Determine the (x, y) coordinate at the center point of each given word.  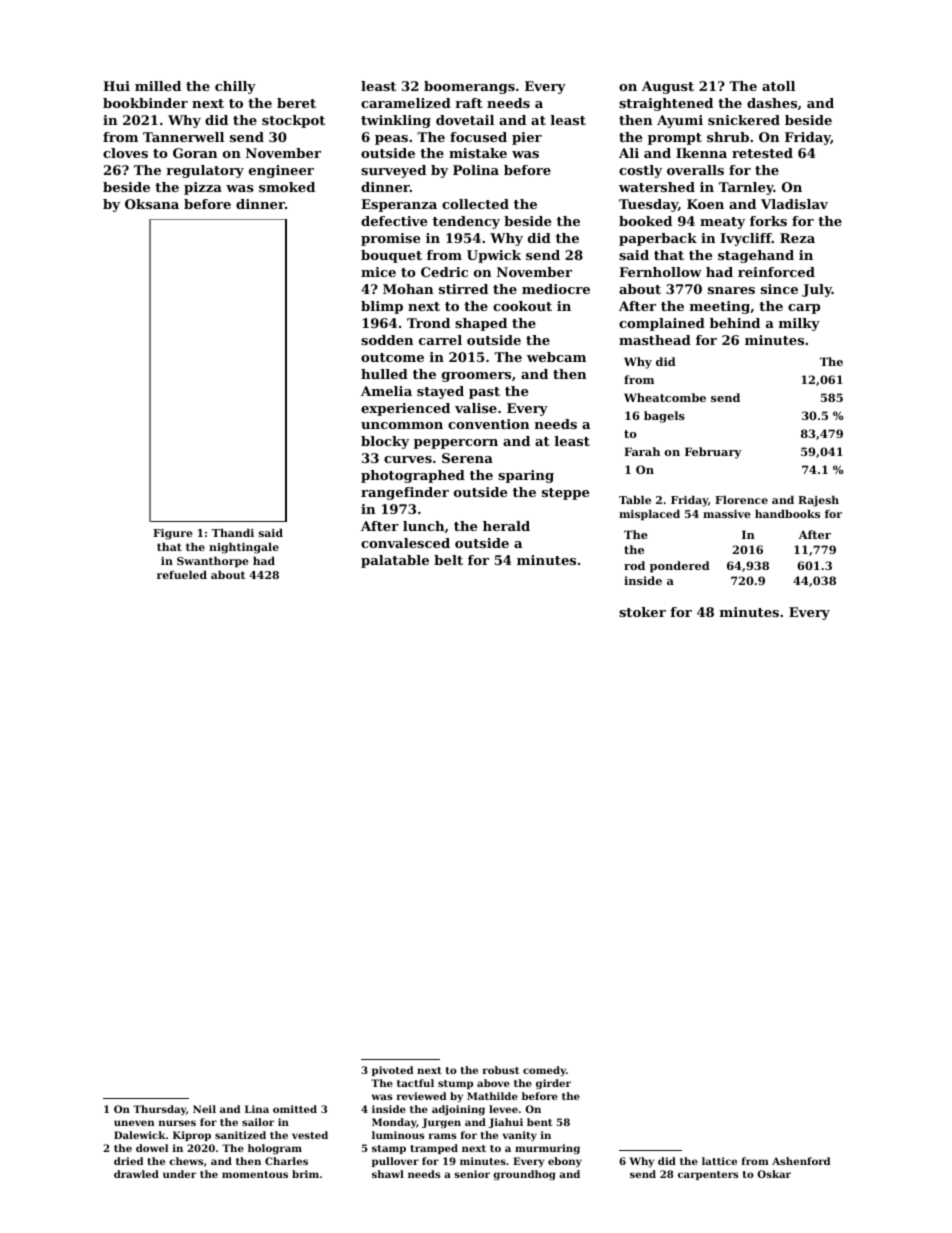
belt (448, 560)
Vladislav (794, 204)
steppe (565, 494)
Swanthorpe (213, 562)
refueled (182, 574)
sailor (258, 1122)
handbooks (787, 513)
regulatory (205, 171)
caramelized (406, 103)
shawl (388, 1174)
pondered (680, 567)
